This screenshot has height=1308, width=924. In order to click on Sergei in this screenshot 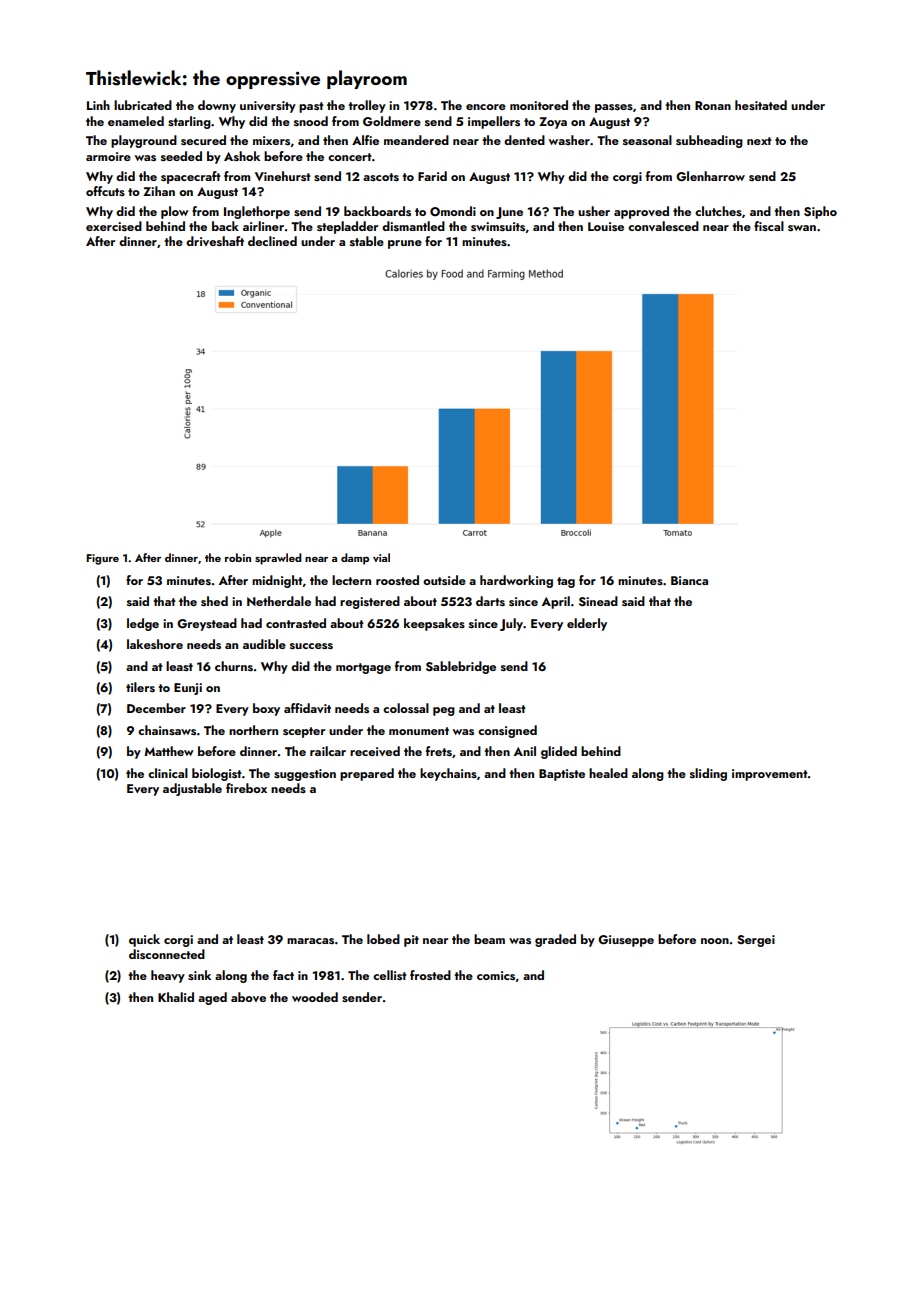, I will do `click(756, 941)`.
